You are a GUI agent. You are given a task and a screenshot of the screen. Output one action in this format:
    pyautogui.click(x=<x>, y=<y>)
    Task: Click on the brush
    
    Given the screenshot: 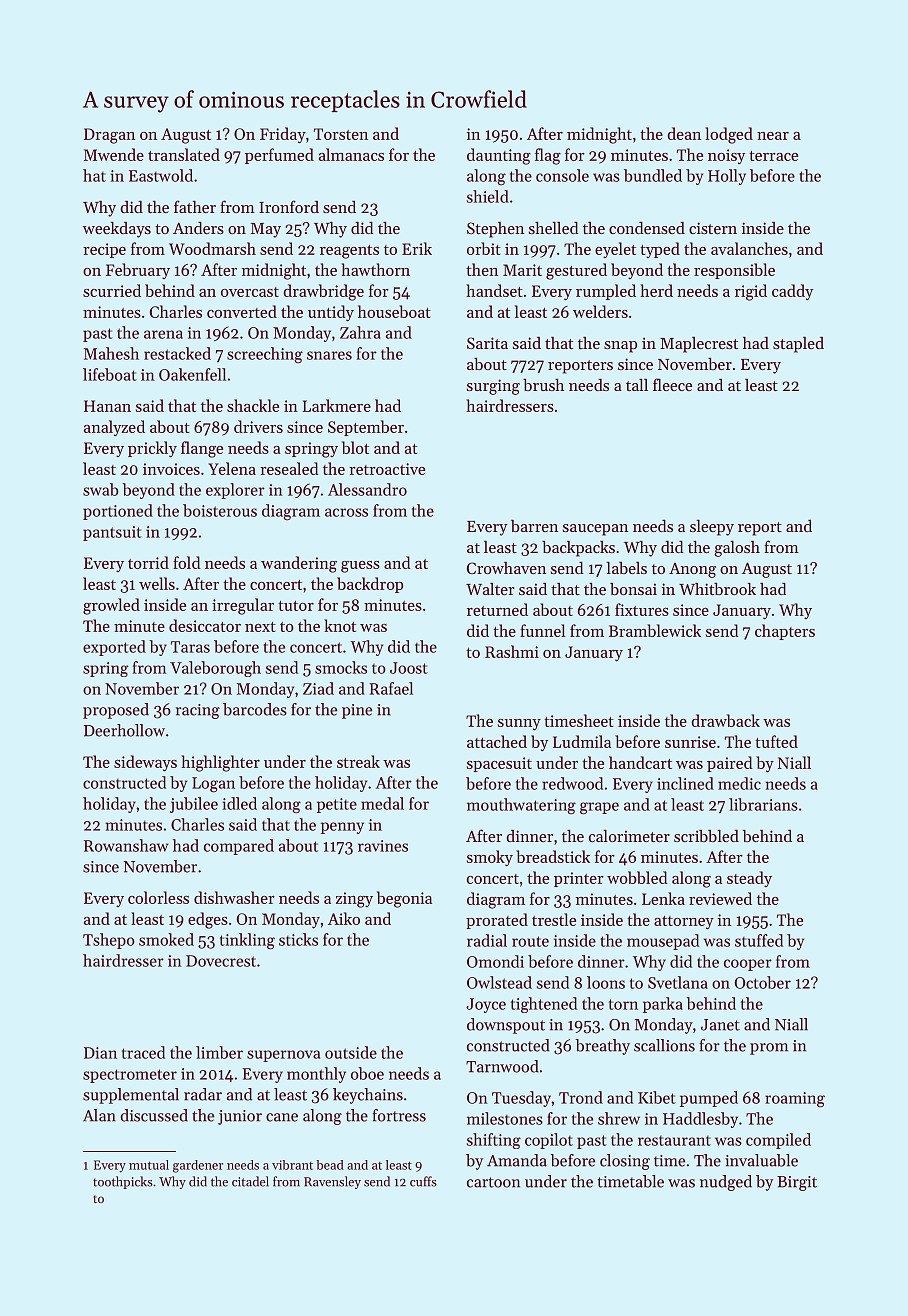 What is the action you would take?
    pyautogui.click(x=543, y=385)
